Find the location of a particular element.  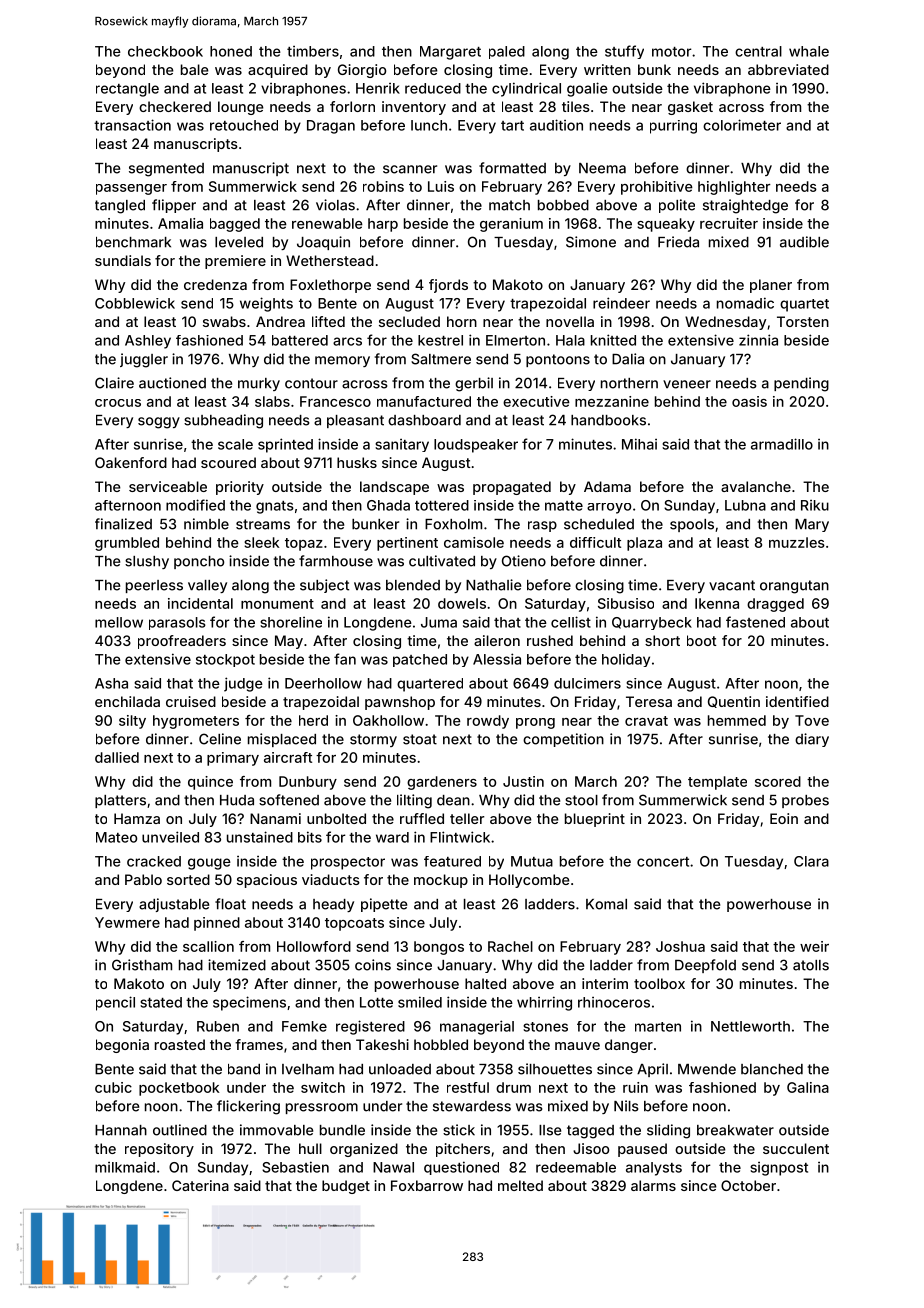

cruised is located at coordinates (191, 701).
